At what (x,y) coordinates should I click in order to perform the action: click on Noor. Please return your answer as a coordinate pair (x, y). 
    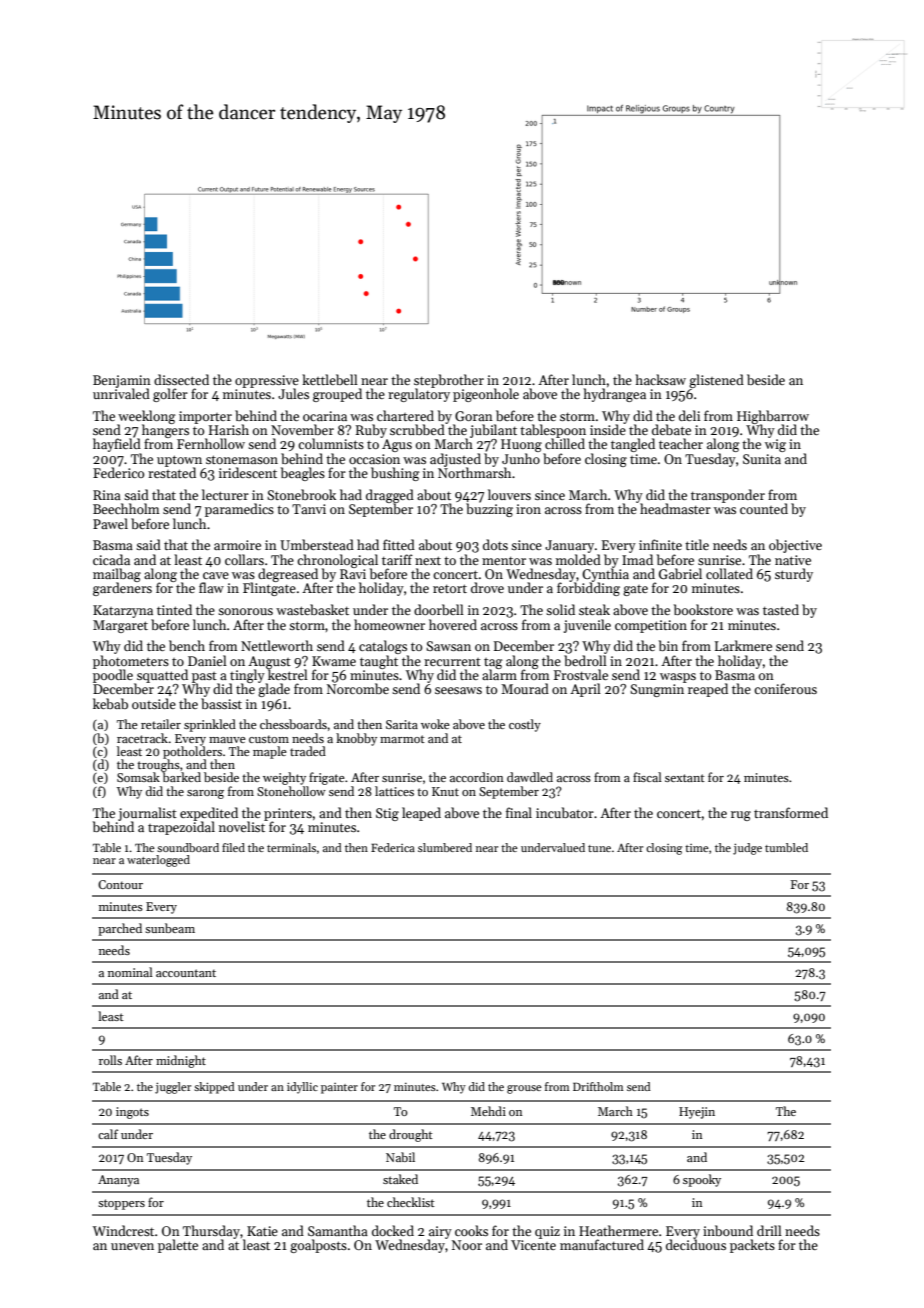
    Looking at the image, I should click on (467, 1245).
